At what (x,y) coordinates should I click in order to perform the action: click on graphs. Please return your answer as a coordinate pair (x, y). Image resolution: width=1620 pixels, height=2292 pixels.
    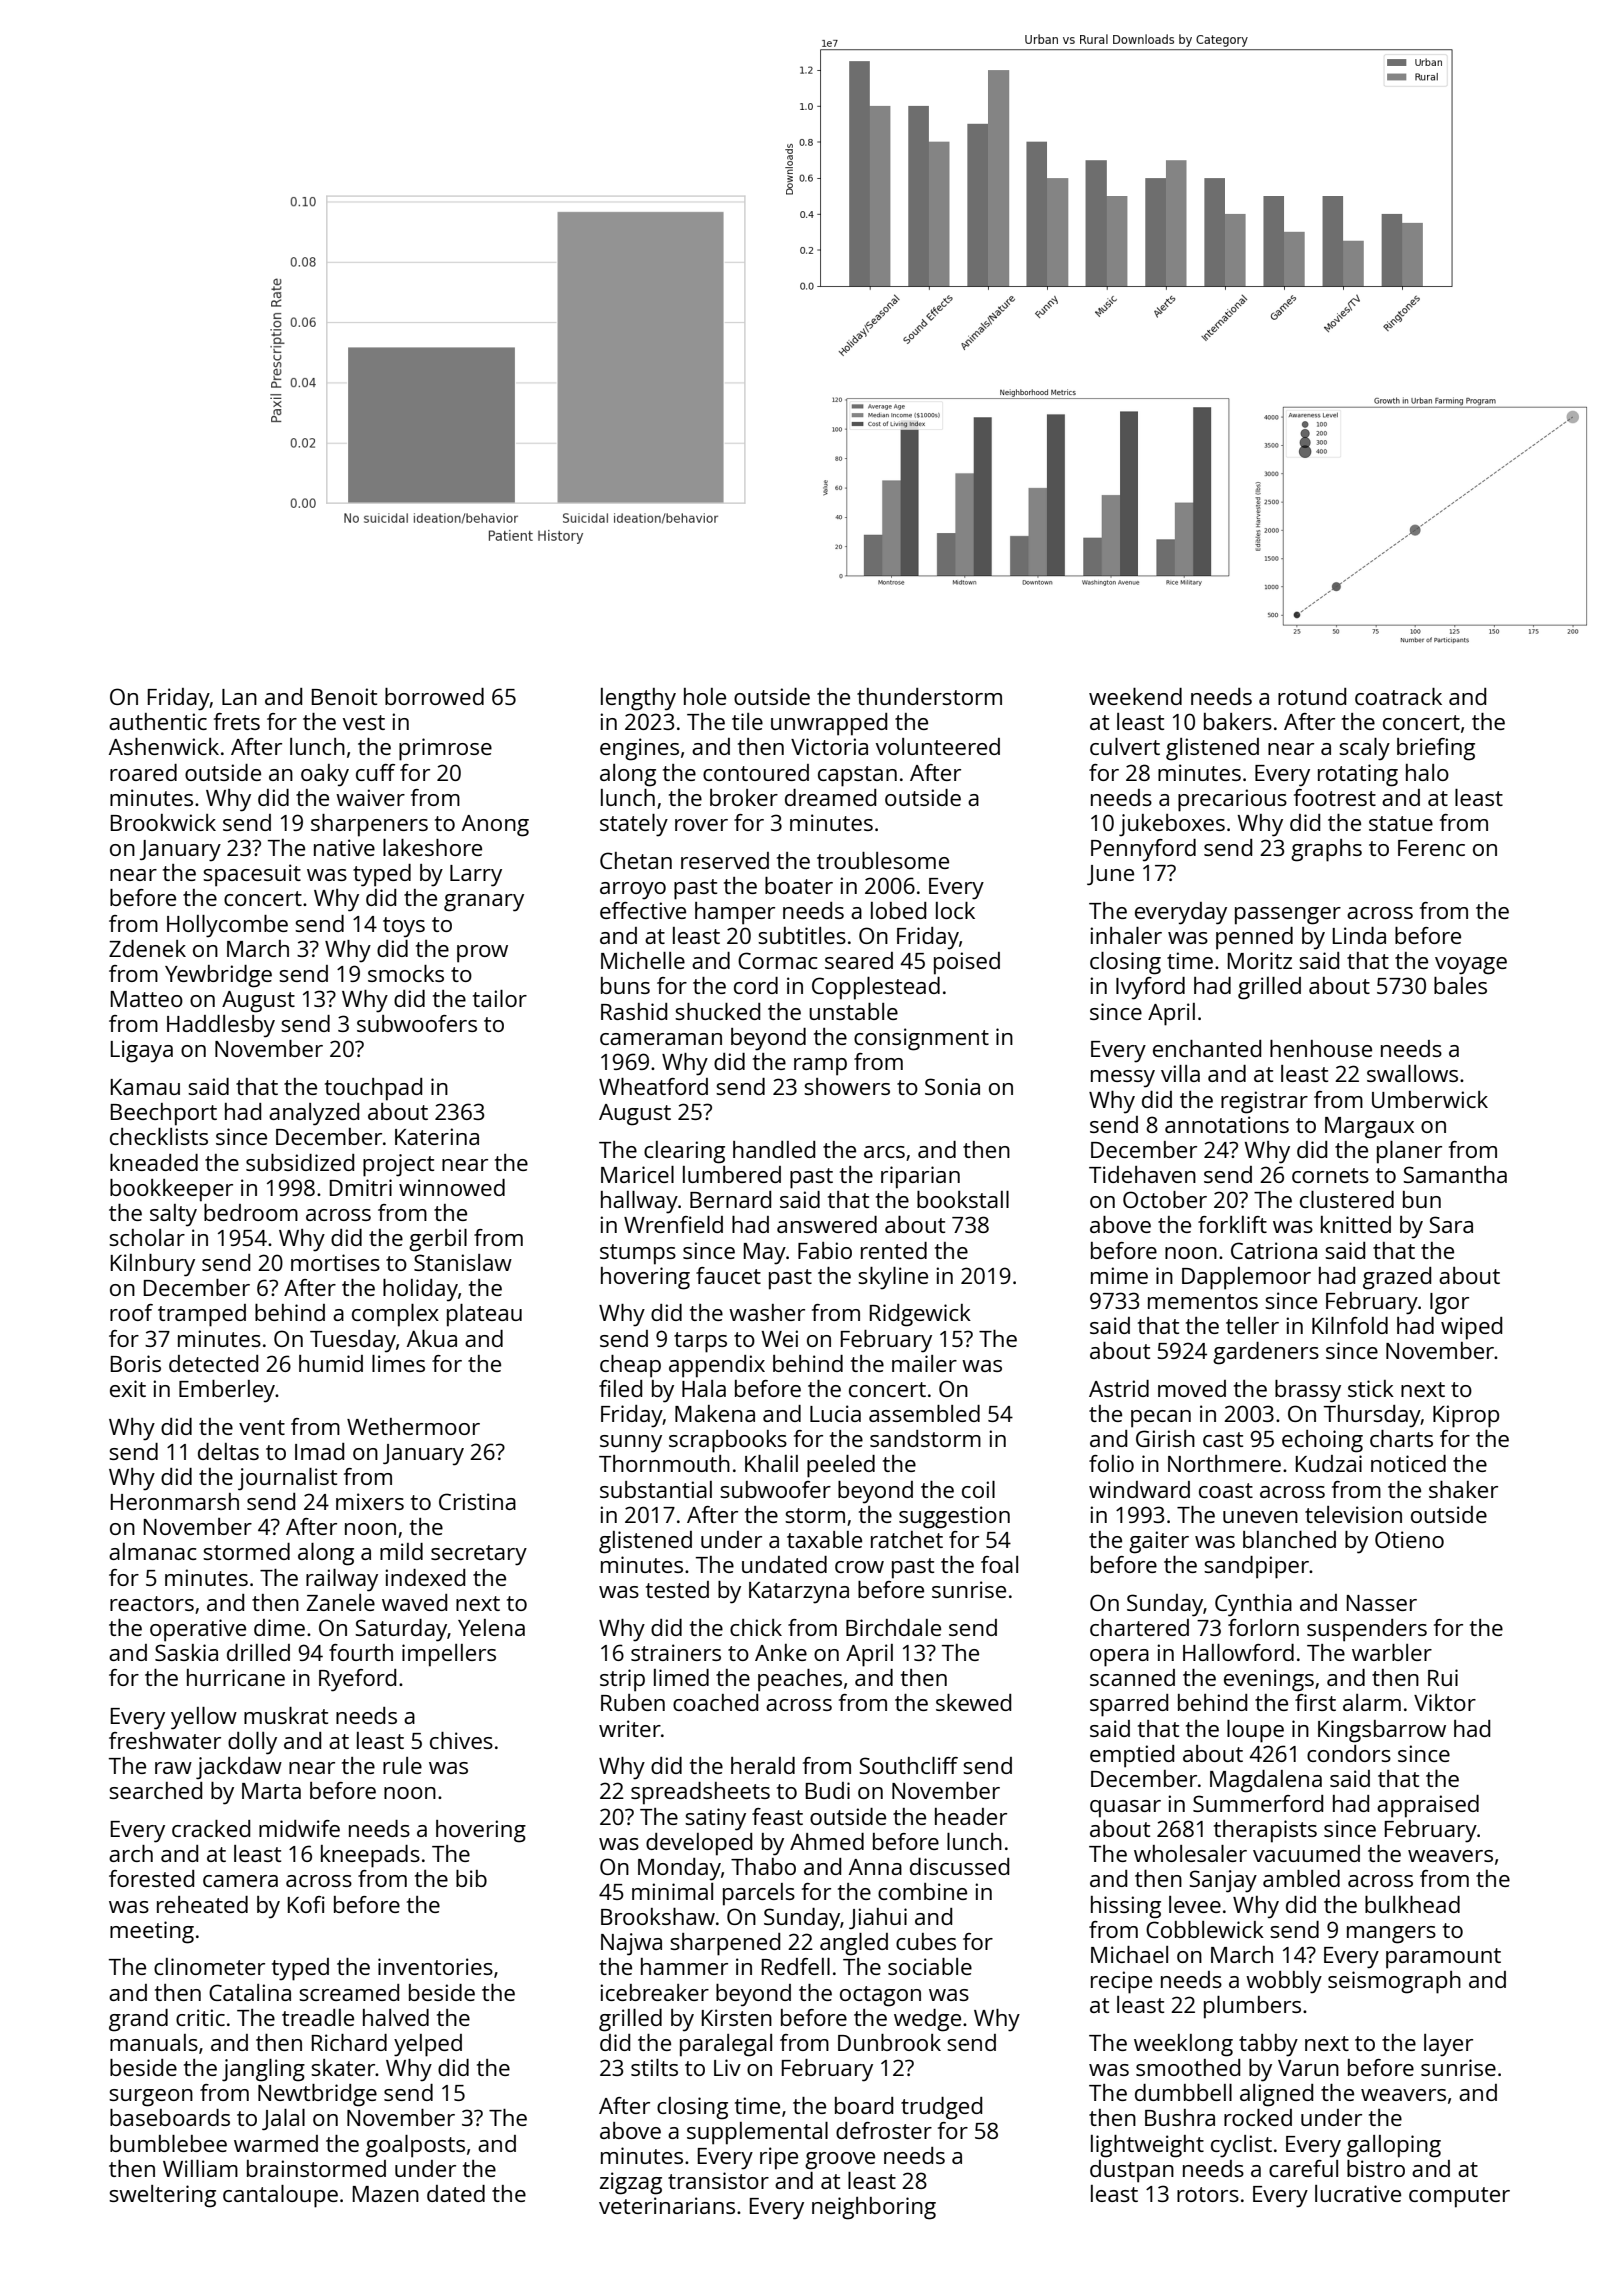
    Looking at the image, I should click on (1326, 850).
